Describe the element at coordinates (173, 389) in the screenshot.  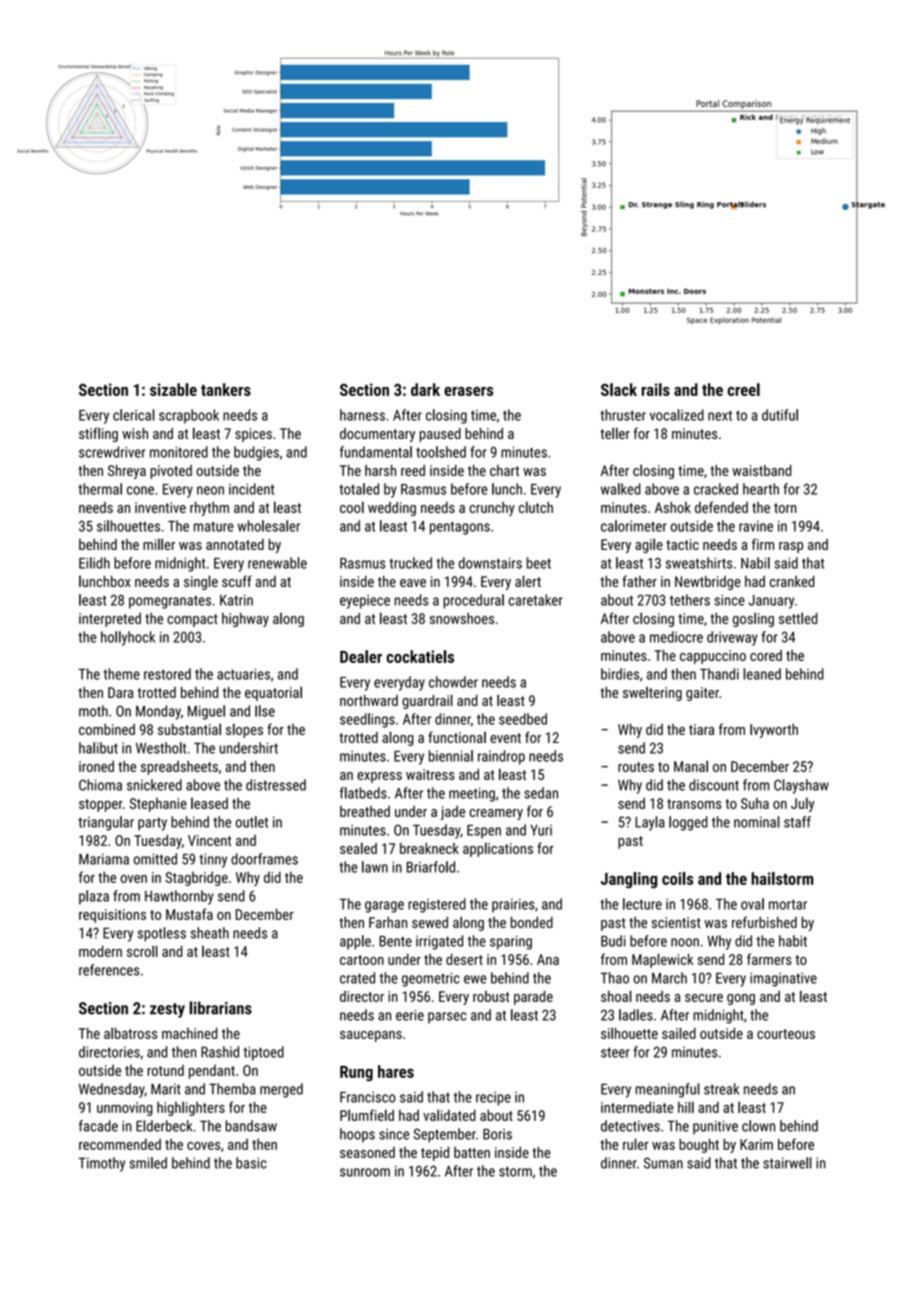
I see `sizable` at that location.
